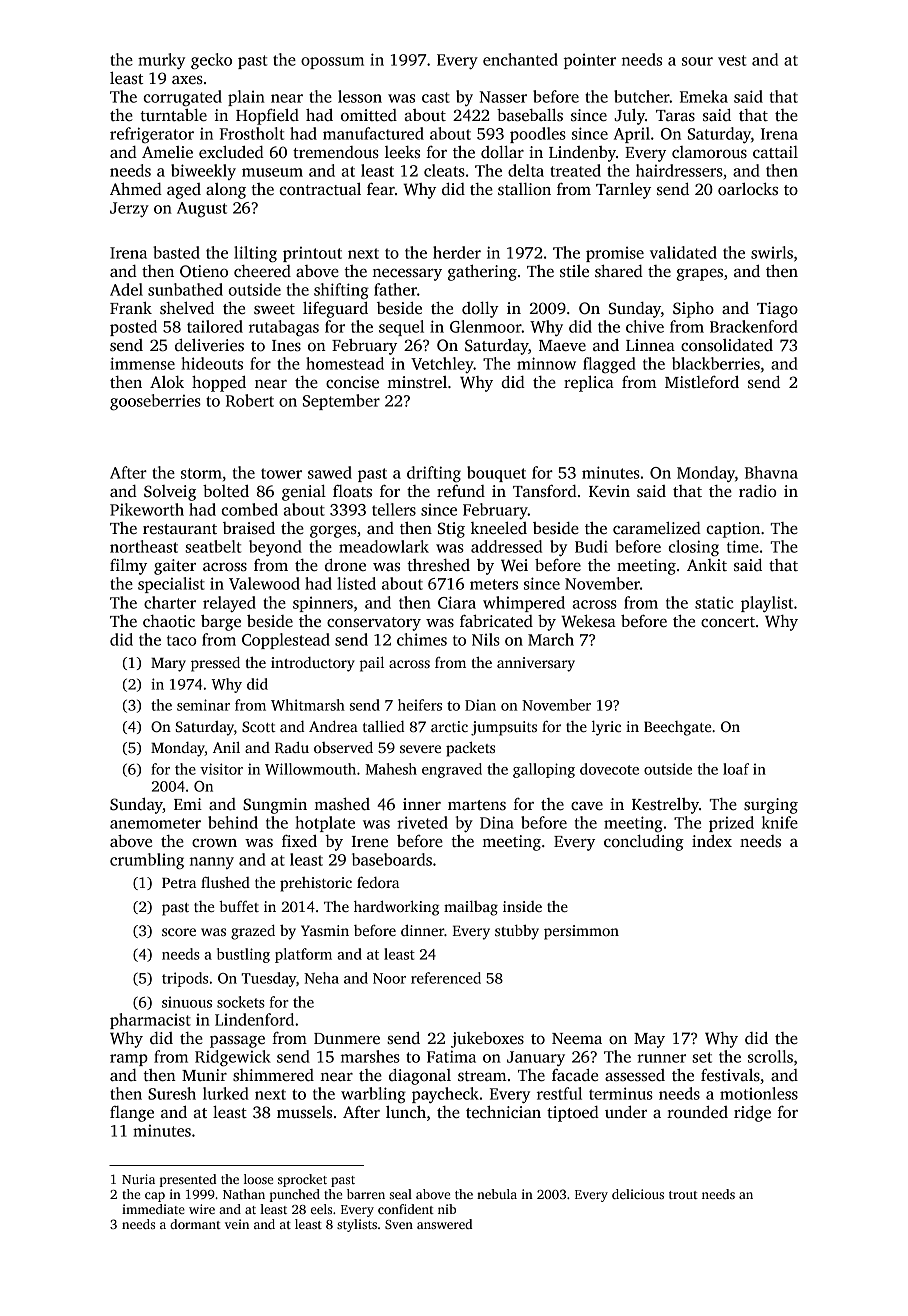  Describe the element at coordinates (650, 345) in the page. I see `Linnea` at that location.
